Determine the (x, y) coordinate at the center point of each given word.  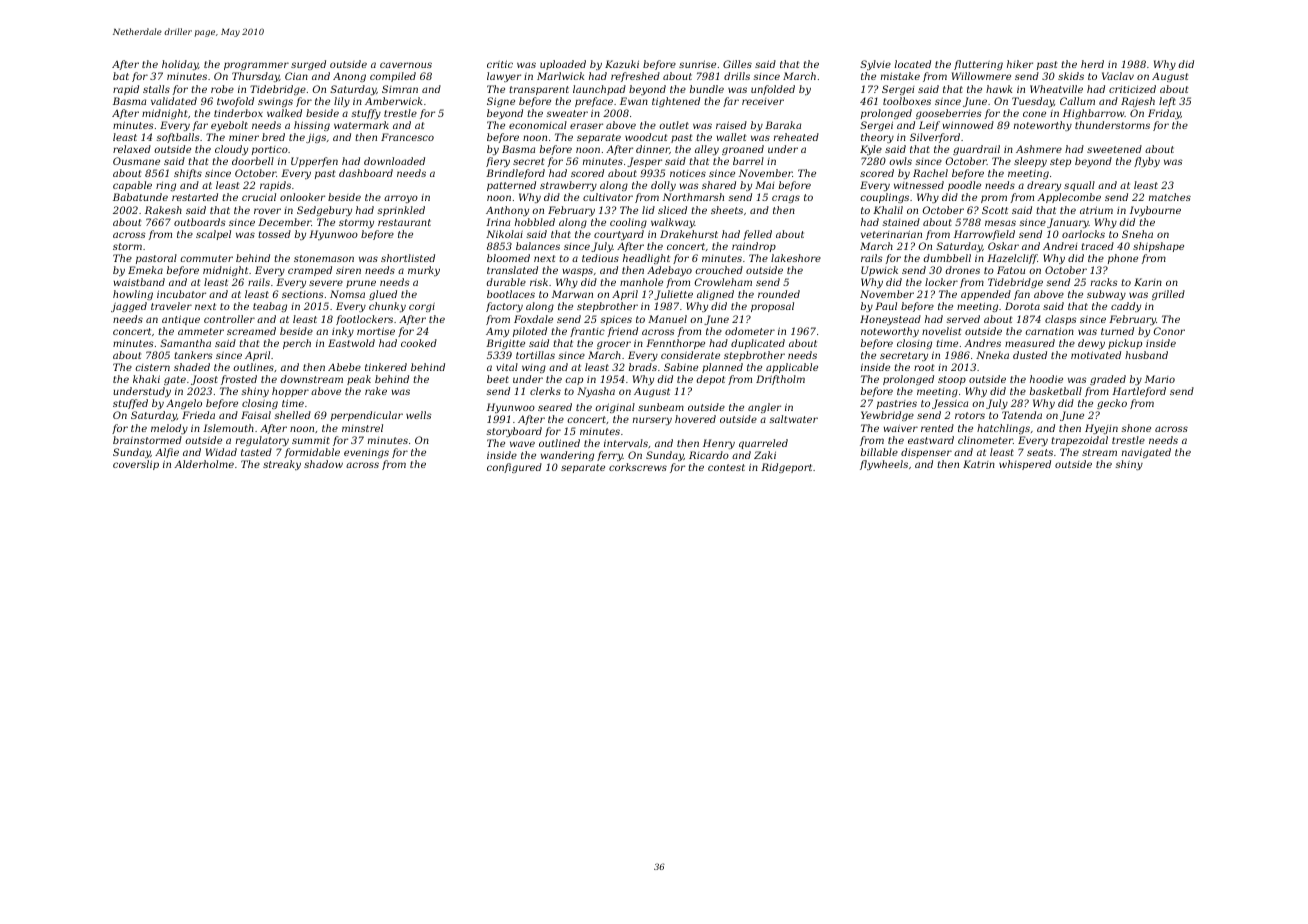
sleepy (1030, 162)
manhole (641, 282)
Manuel (667, 319)
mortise (376, 331)
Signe (501, 102)
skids (1071, 76)
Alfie (167, 453)
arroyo (401, 199)
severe (326, 283)
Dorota (1022, 306)
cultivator (608, 197)
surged (308, 65)
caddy (1126, 307)
